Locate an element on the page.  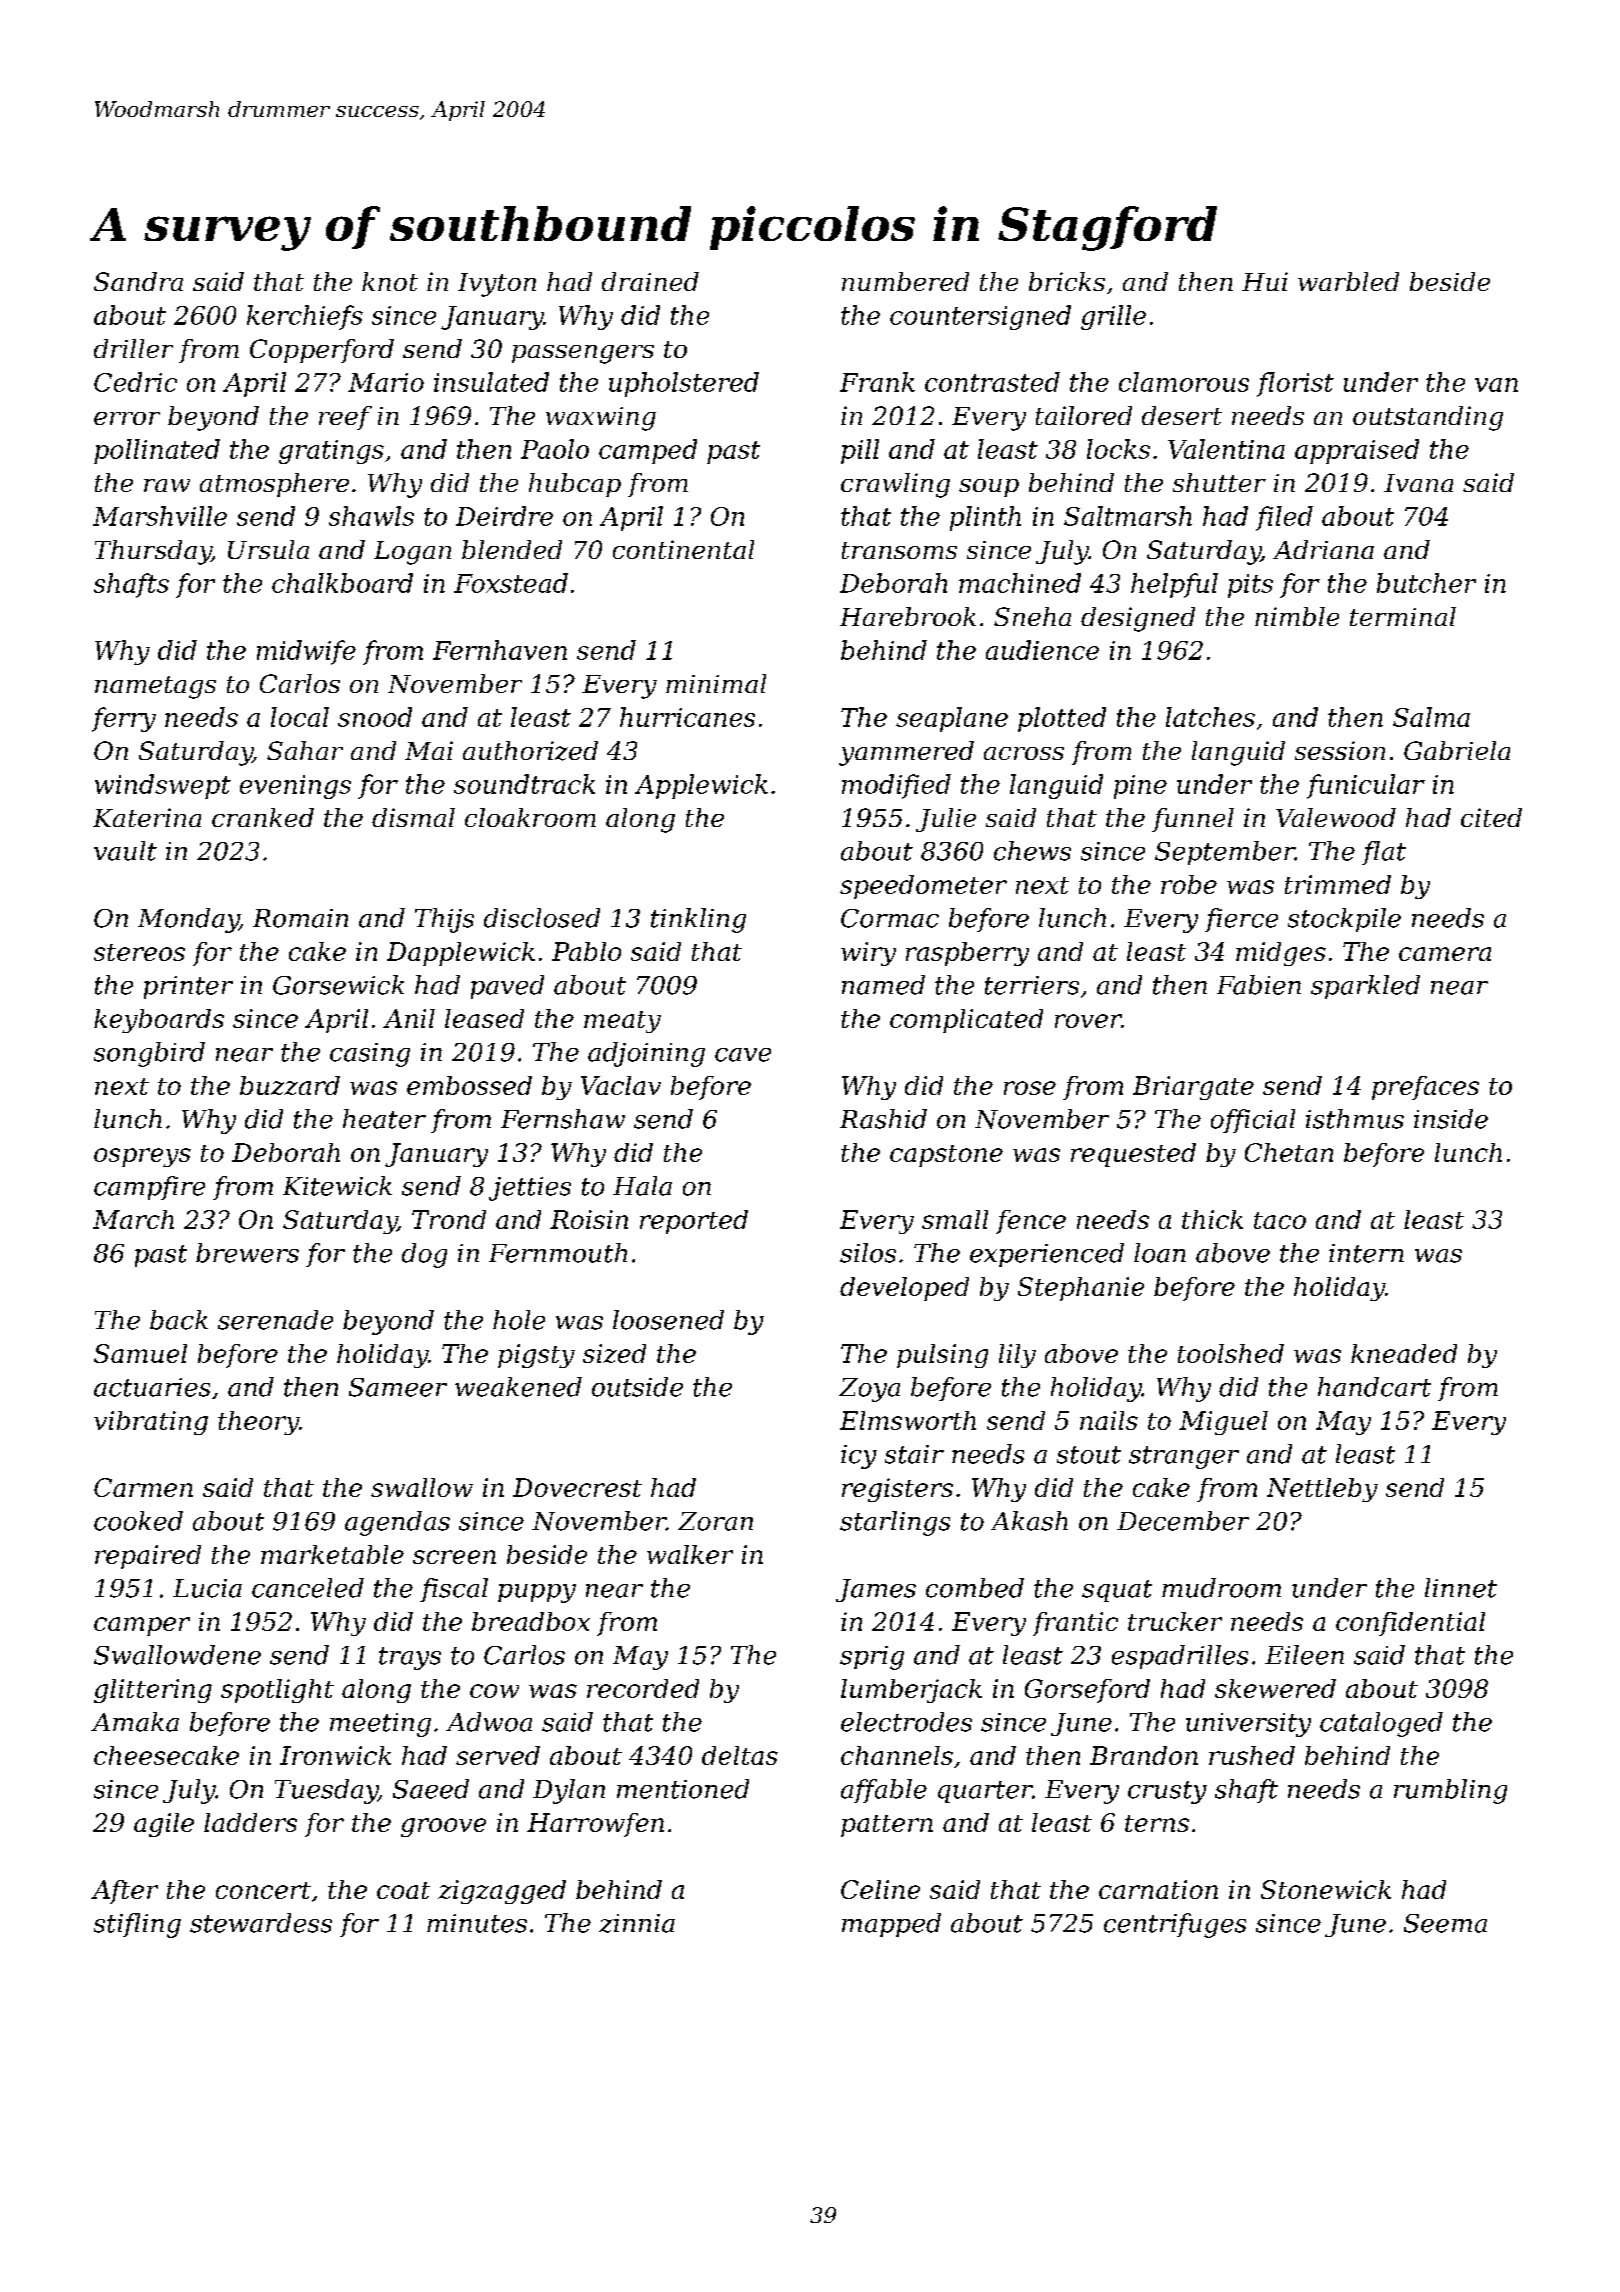
bricks is located at coordinates (1067, 281).
